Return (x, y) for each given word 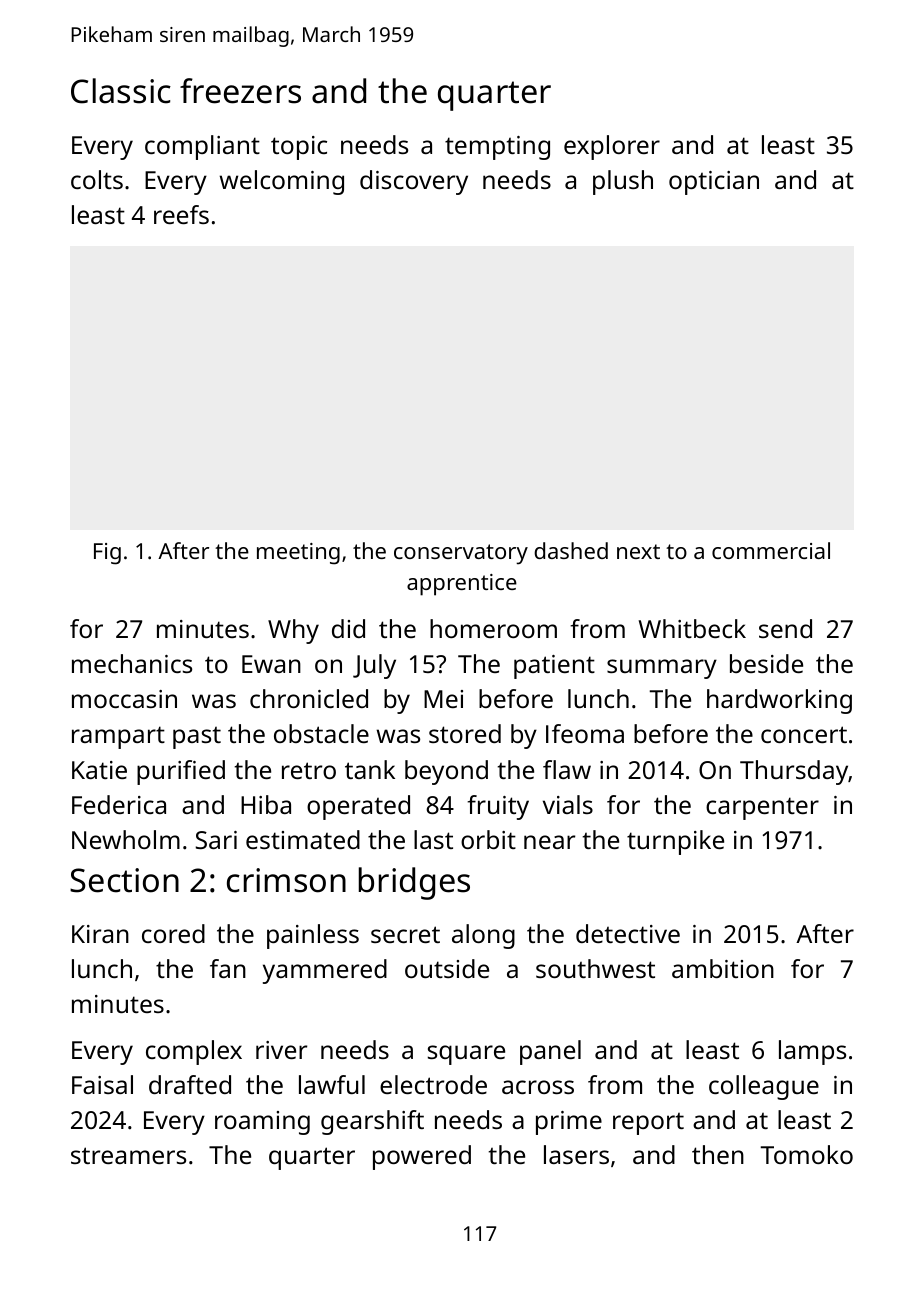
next (638, 551)
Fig (107, 554)
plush (623, 182)
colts (97, 179)
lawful (332, 1084)
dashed (571, 550)
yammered (325, 971)
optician (714, 183)
